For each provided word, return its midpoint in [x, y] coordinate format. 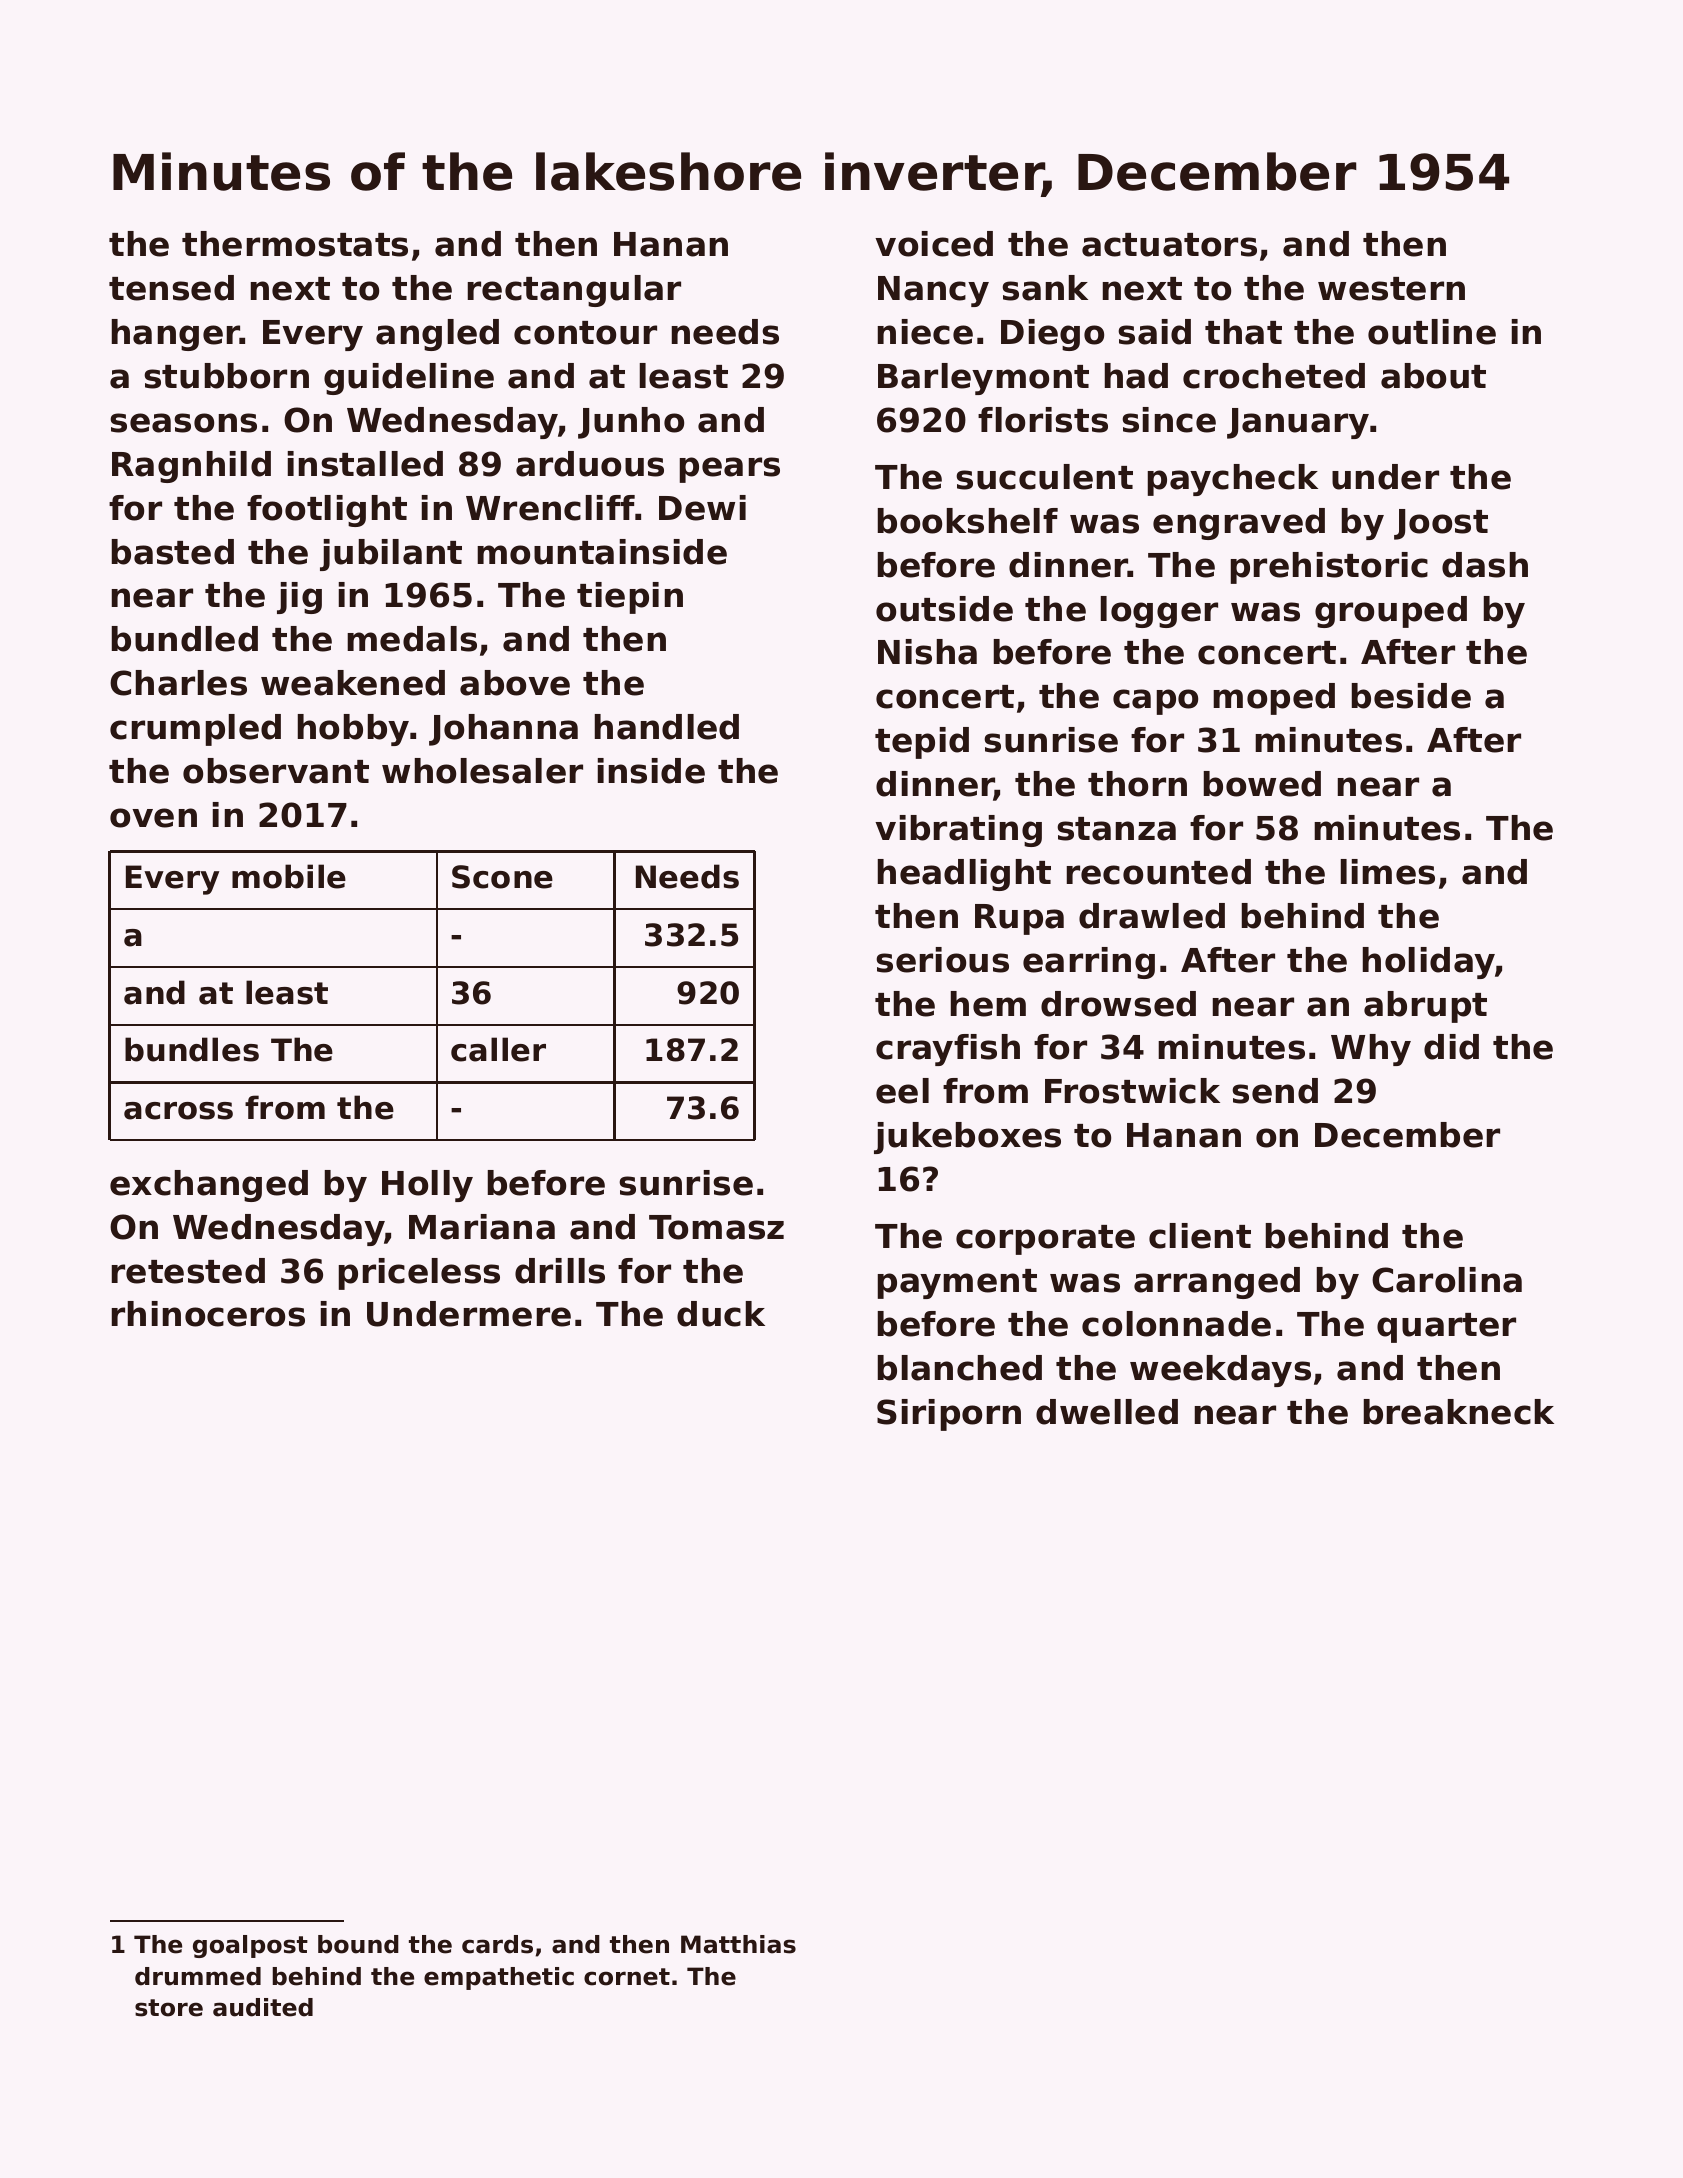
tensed [171, 288]
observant [276, 771]
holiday [1429, 963]
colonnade [1176, 1324]
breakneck [1459, 1412]
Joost [1441, 524]
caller [498, 1049]
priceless [419, 1274]
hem [988, 1004]
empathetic [499, 1978]
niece [925, 332]
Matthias [738, 1944]
